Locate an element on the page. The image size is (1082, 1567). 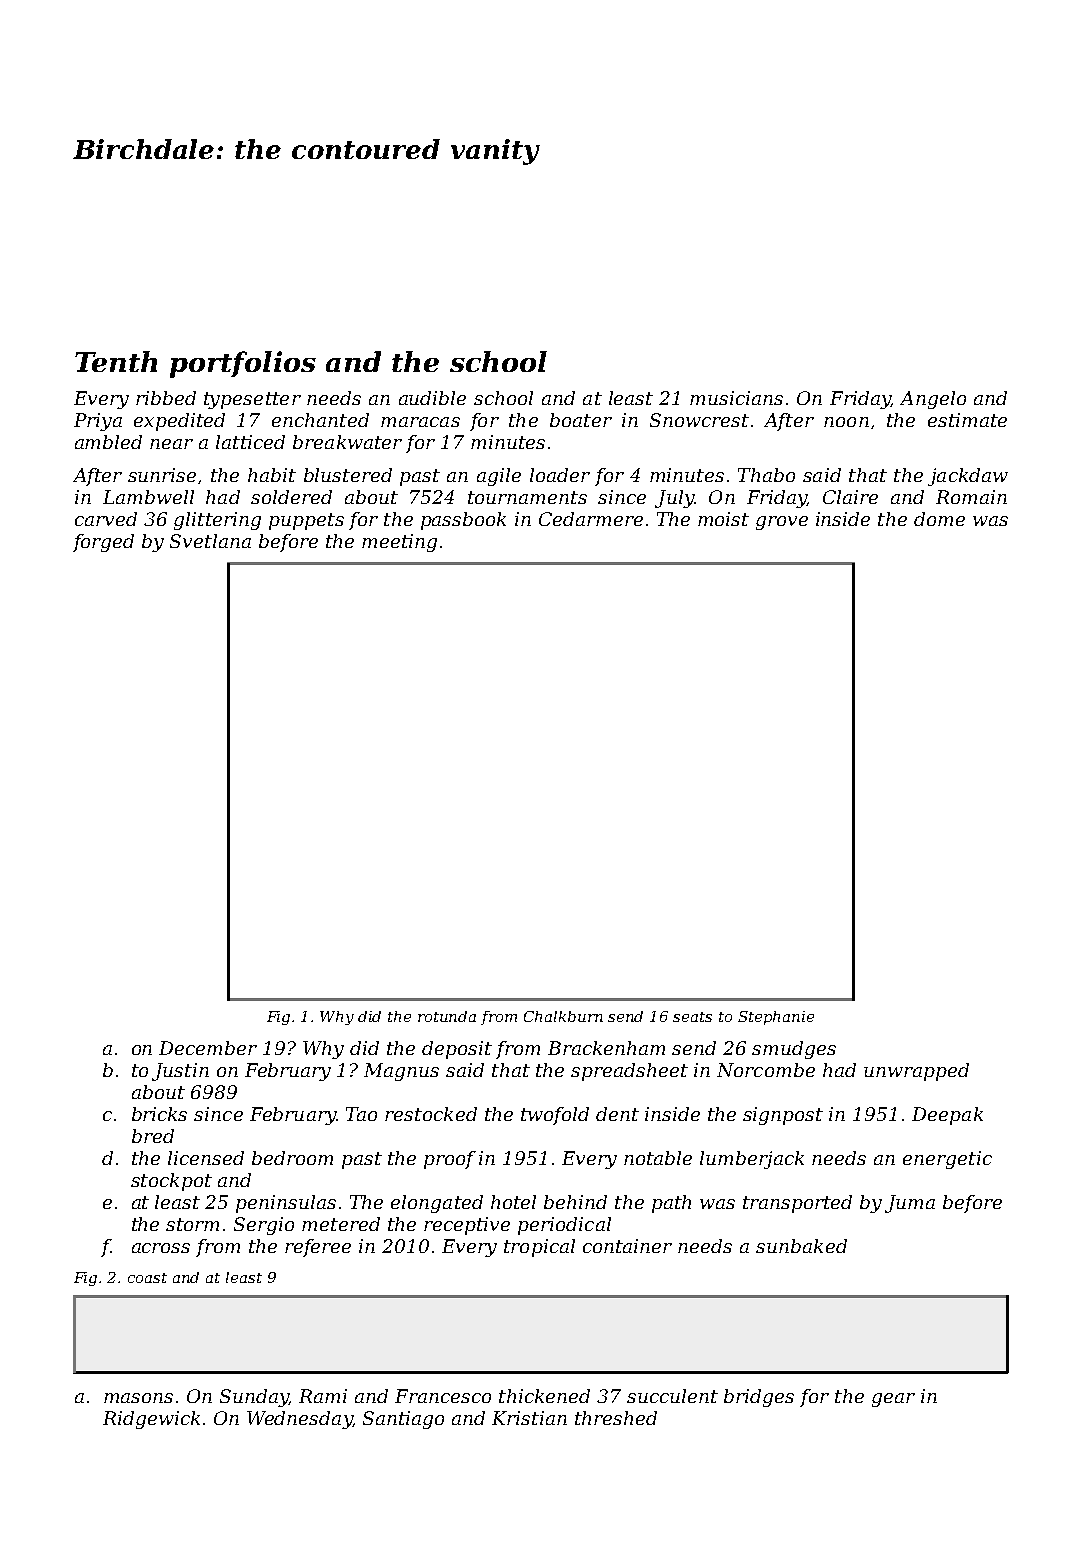
Svetlana is located at coordinates (210, 541).
